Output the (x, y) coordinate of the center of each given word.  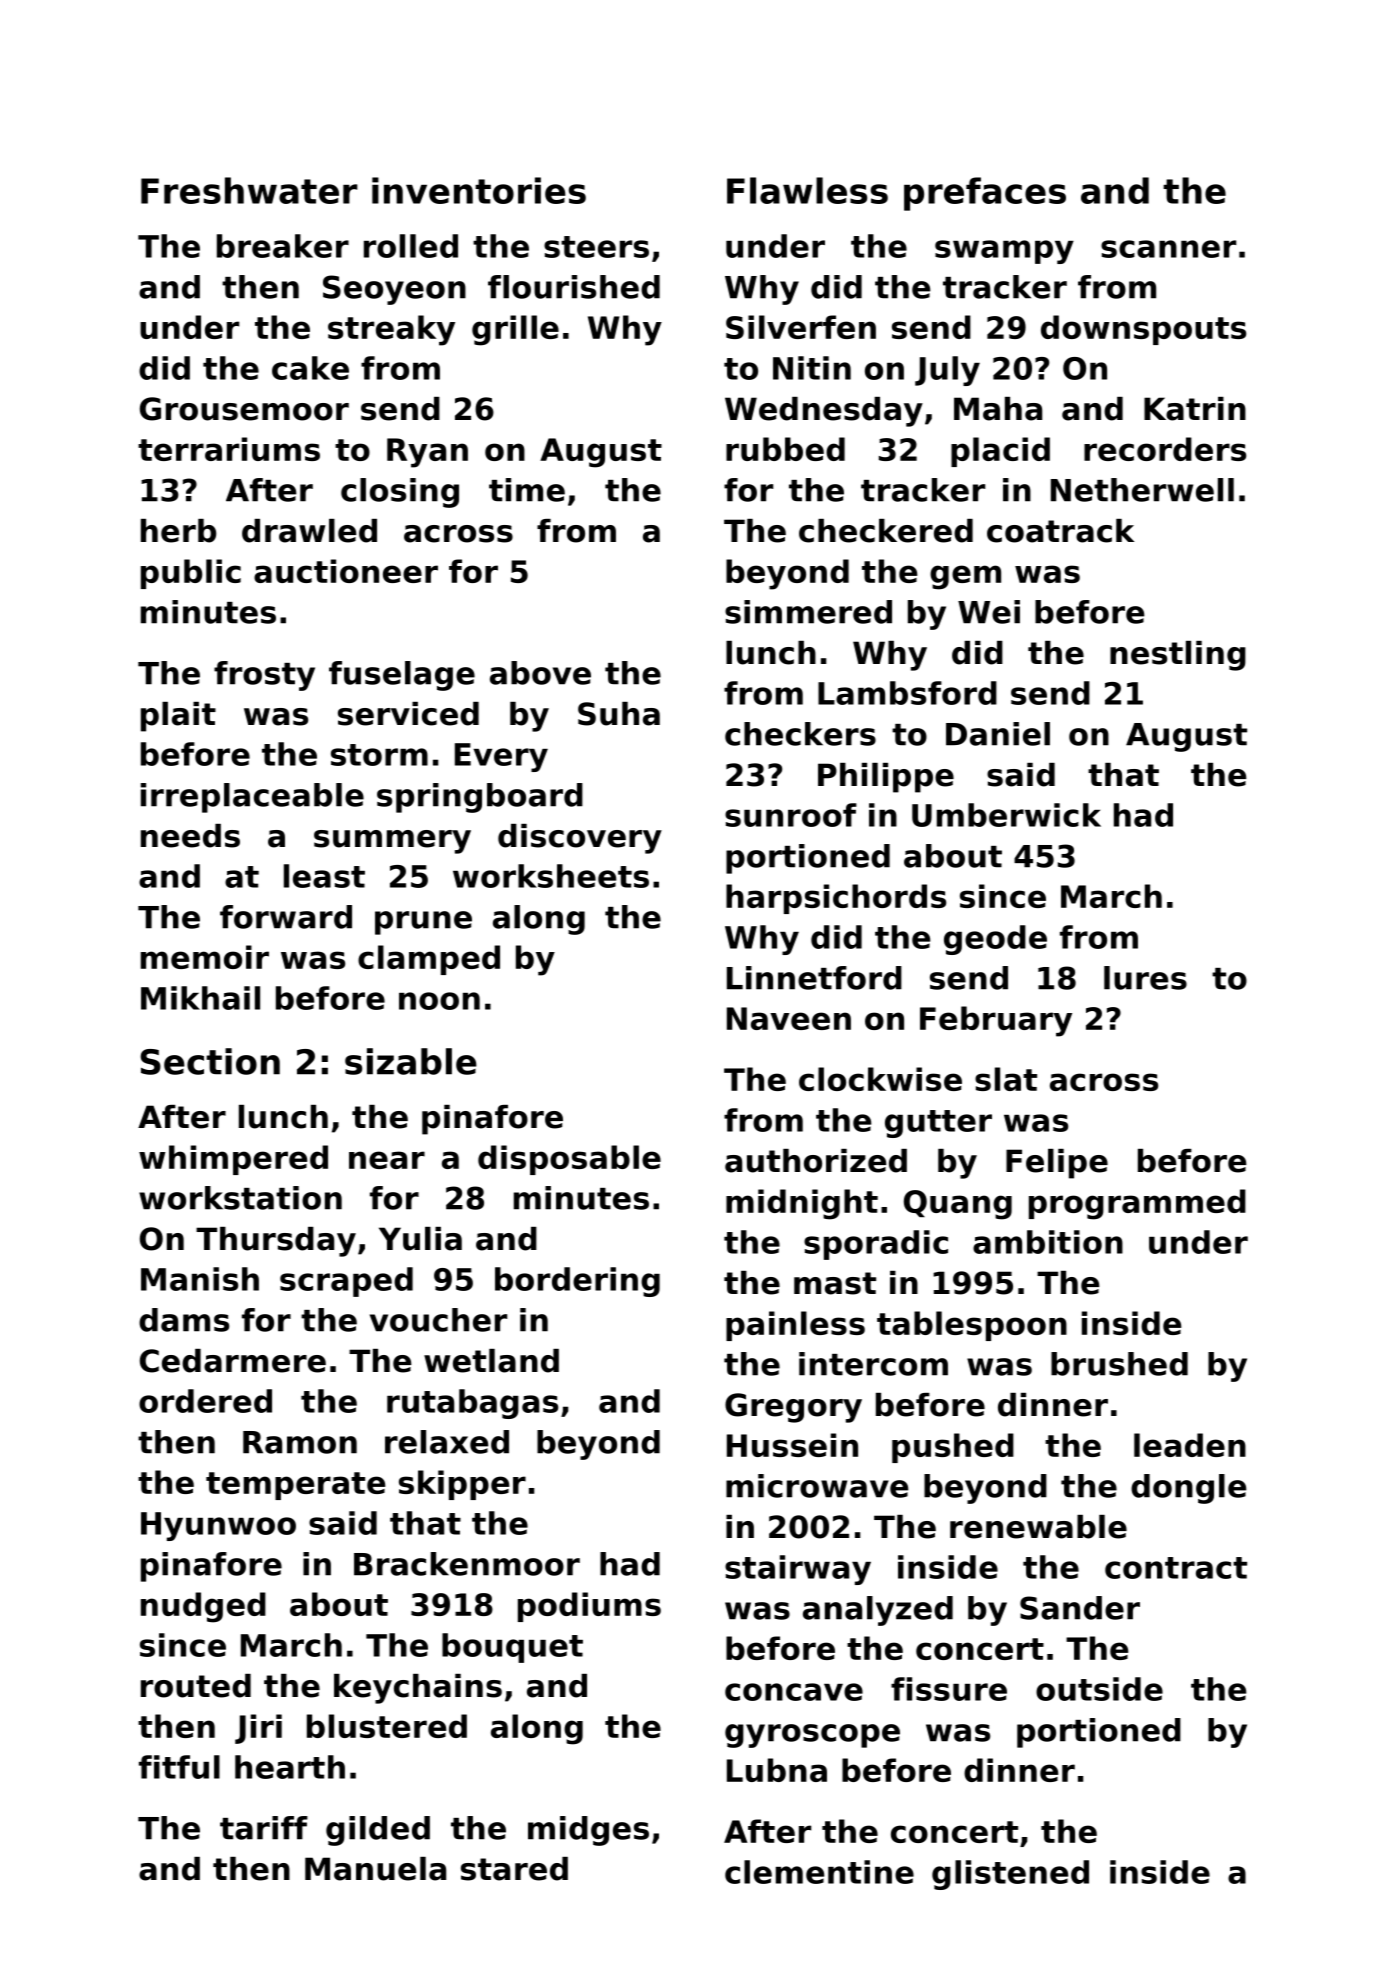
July (947, 371)
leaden (1190, 1445)
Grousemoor (244, 409)
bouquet (512, 1648)
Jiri (258, 1729)
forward (286, 917)
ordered (205, 1401)
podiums (589, 1607)
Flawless (807, 190)
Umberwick (1006, 815)
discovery (580, 839)
